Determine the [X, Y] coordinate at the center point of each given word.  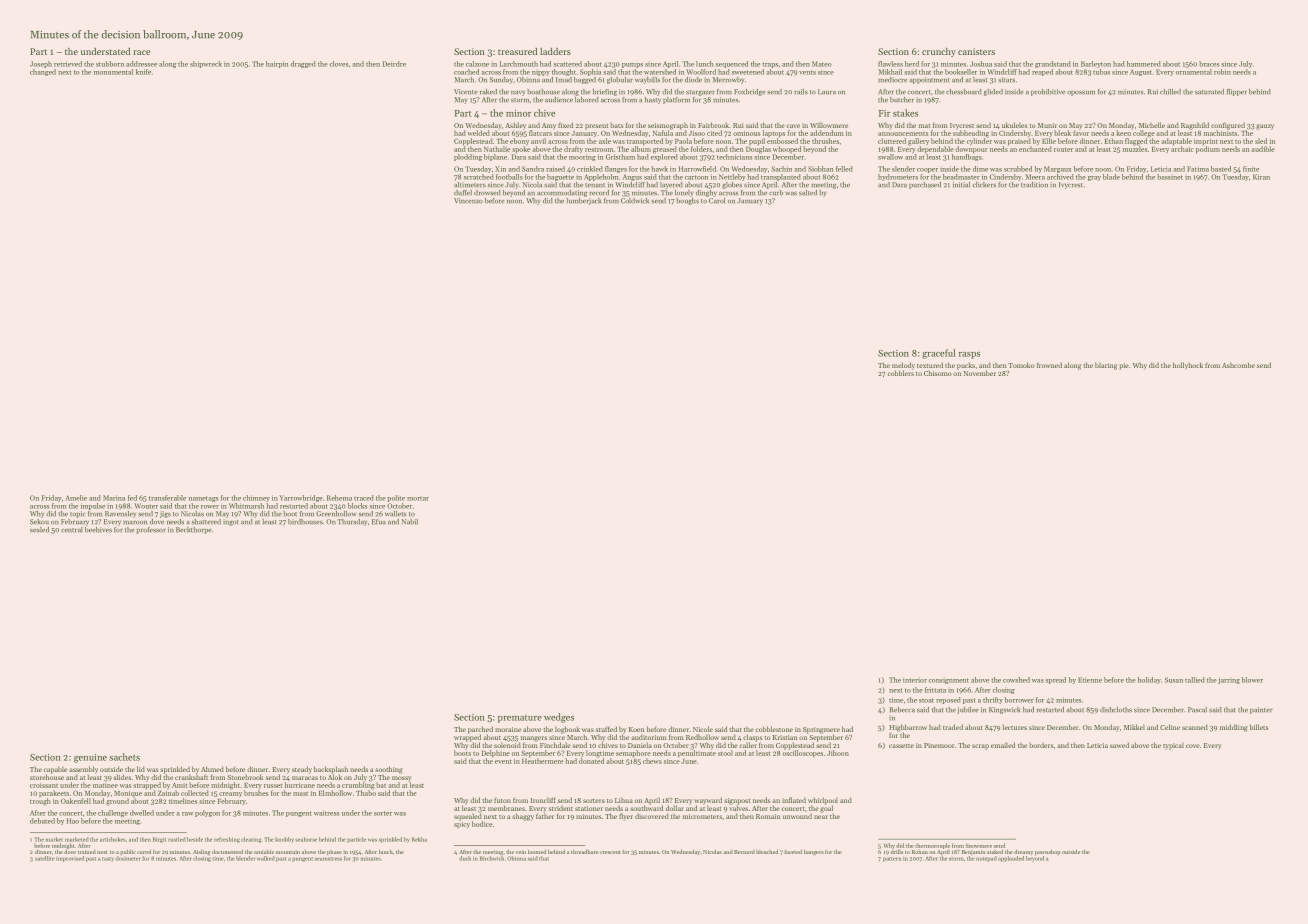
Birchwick [492, 858]
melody [903, 366]
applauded [1011, 859]
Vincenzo [468, 201]
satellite [45, 858]
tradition [1034, 185]
